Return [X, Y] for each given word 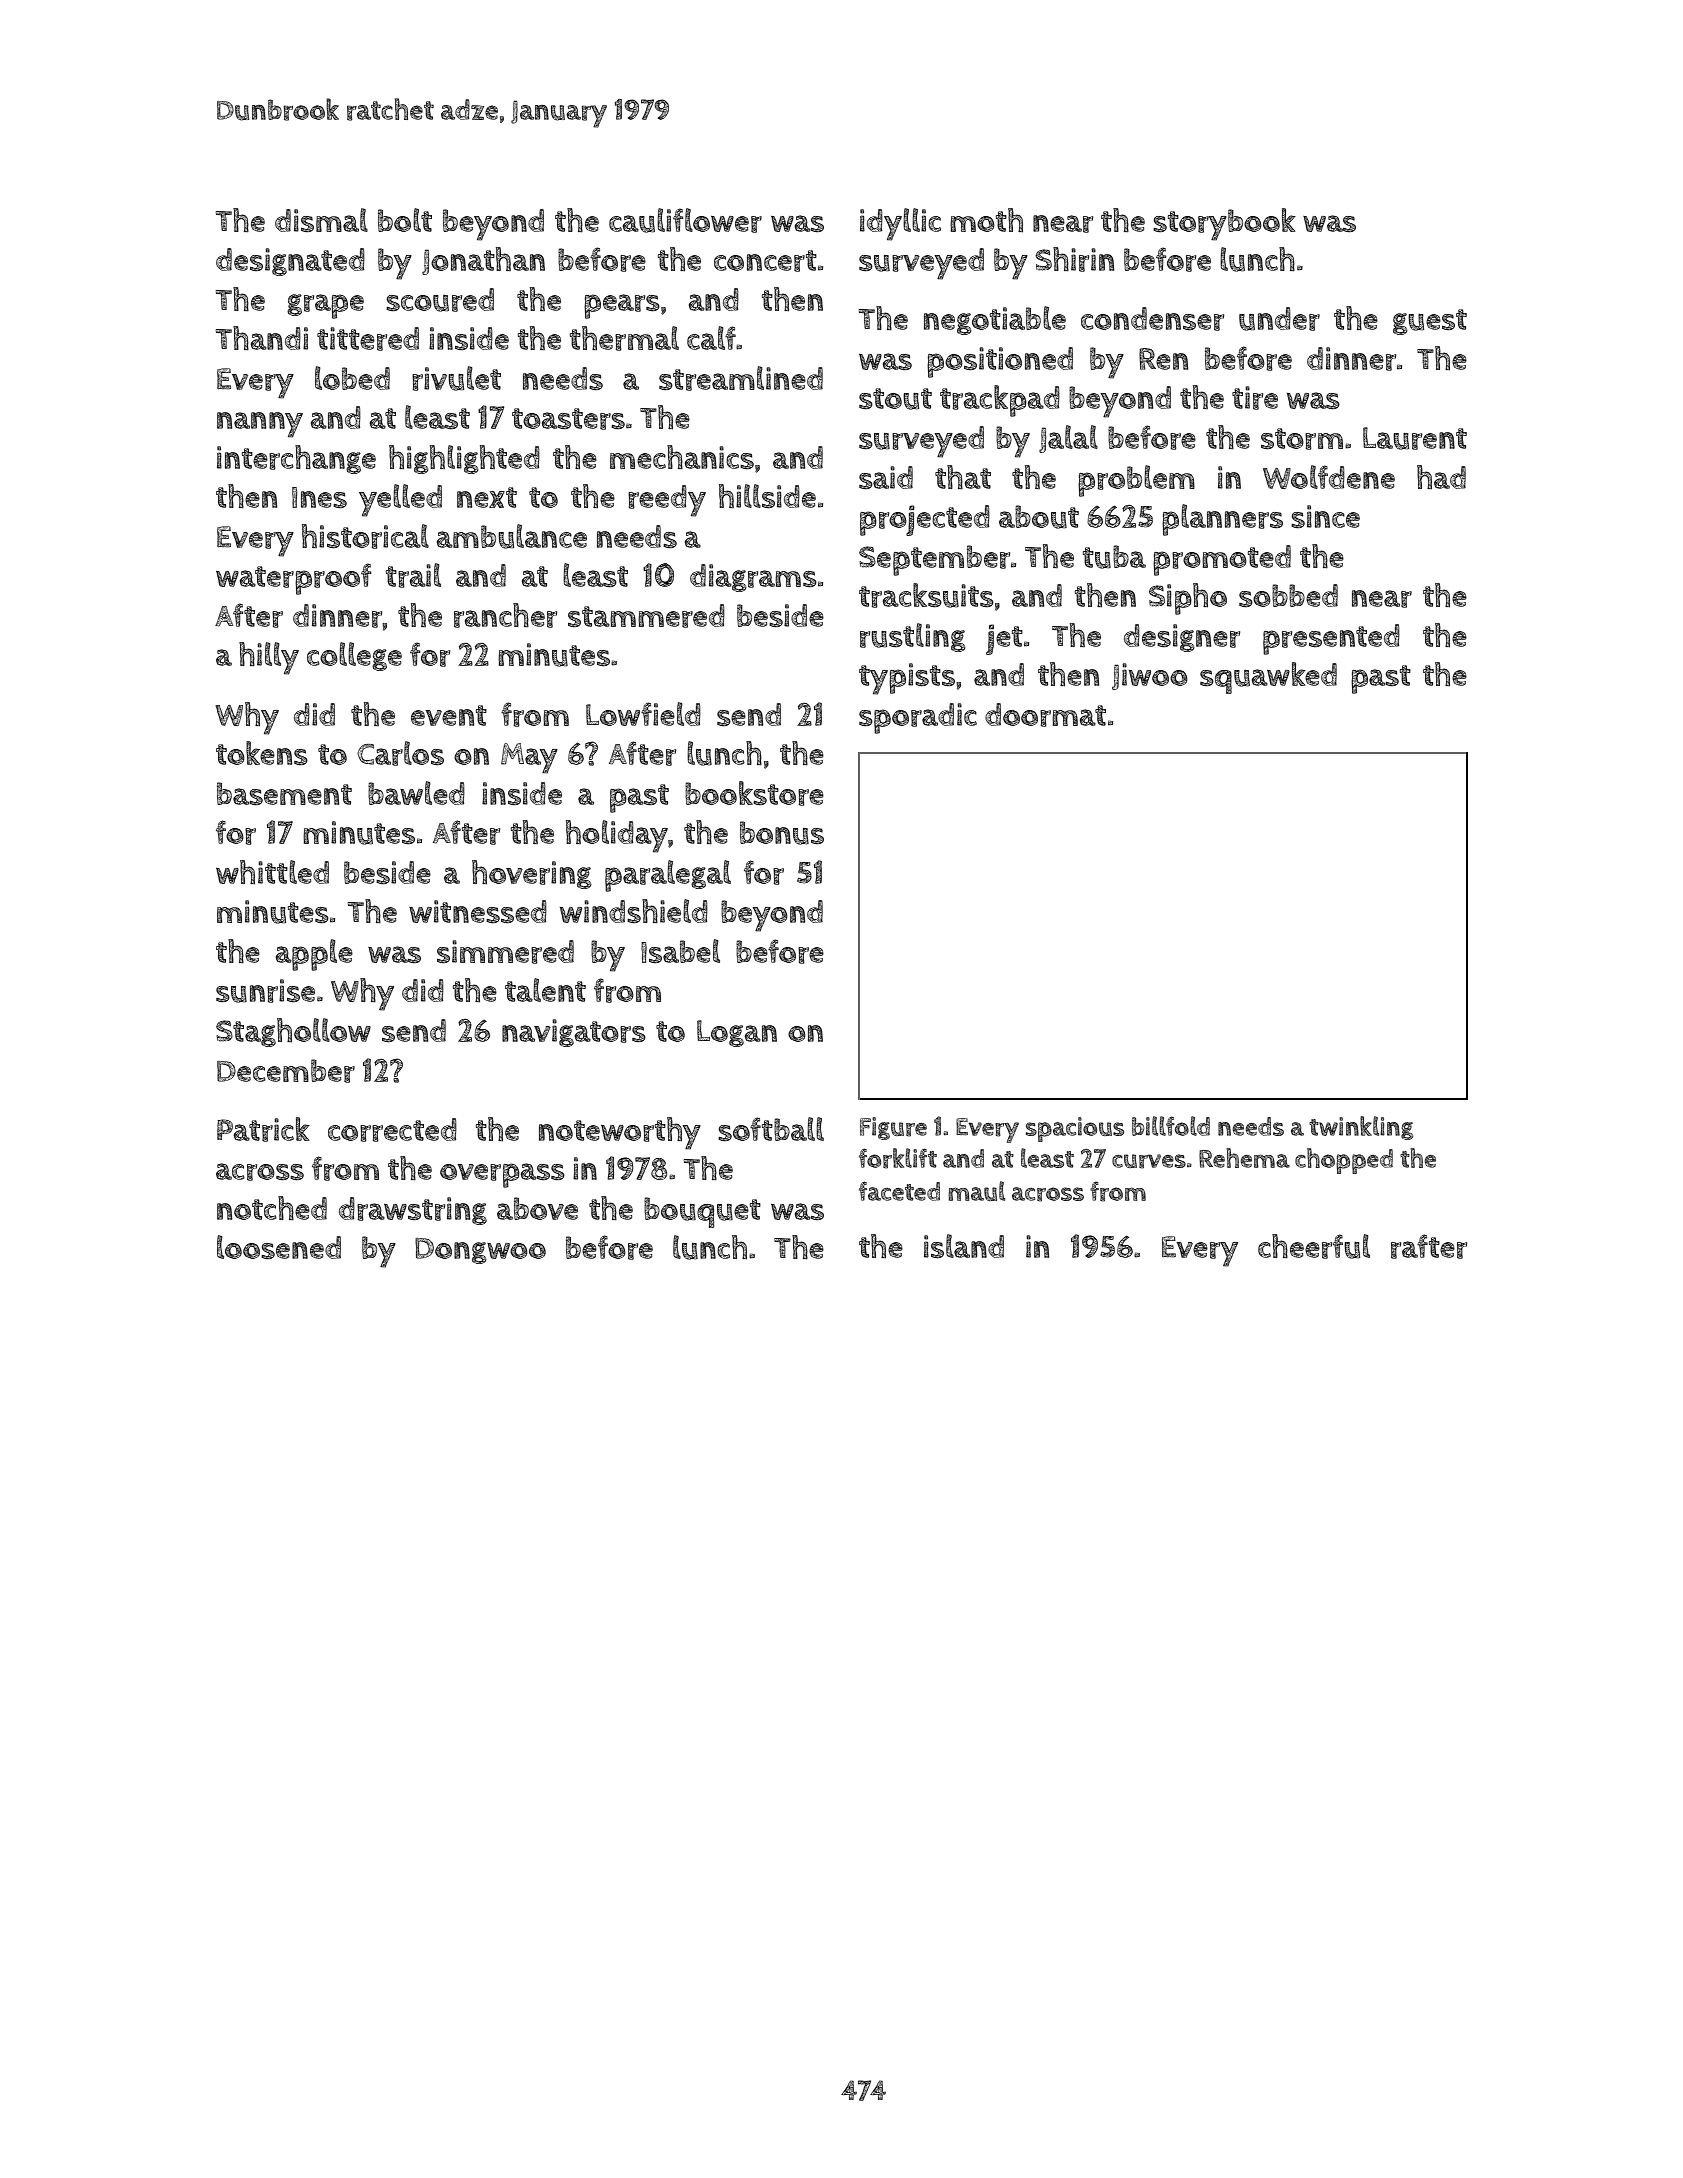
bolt [405, 220]
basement [284, 794]
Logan [737, 1033]
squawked [1268, 678]
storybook [1224, 224]
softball [771, 1129]
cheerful [1314, 1246]
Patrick [263, 1129]
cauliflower [685, 220]
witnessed [478, 912]
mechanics [682, 457]
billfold [1171, 1126]
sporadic [918, 718]
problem [1136, 481]
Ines [319, 498]
